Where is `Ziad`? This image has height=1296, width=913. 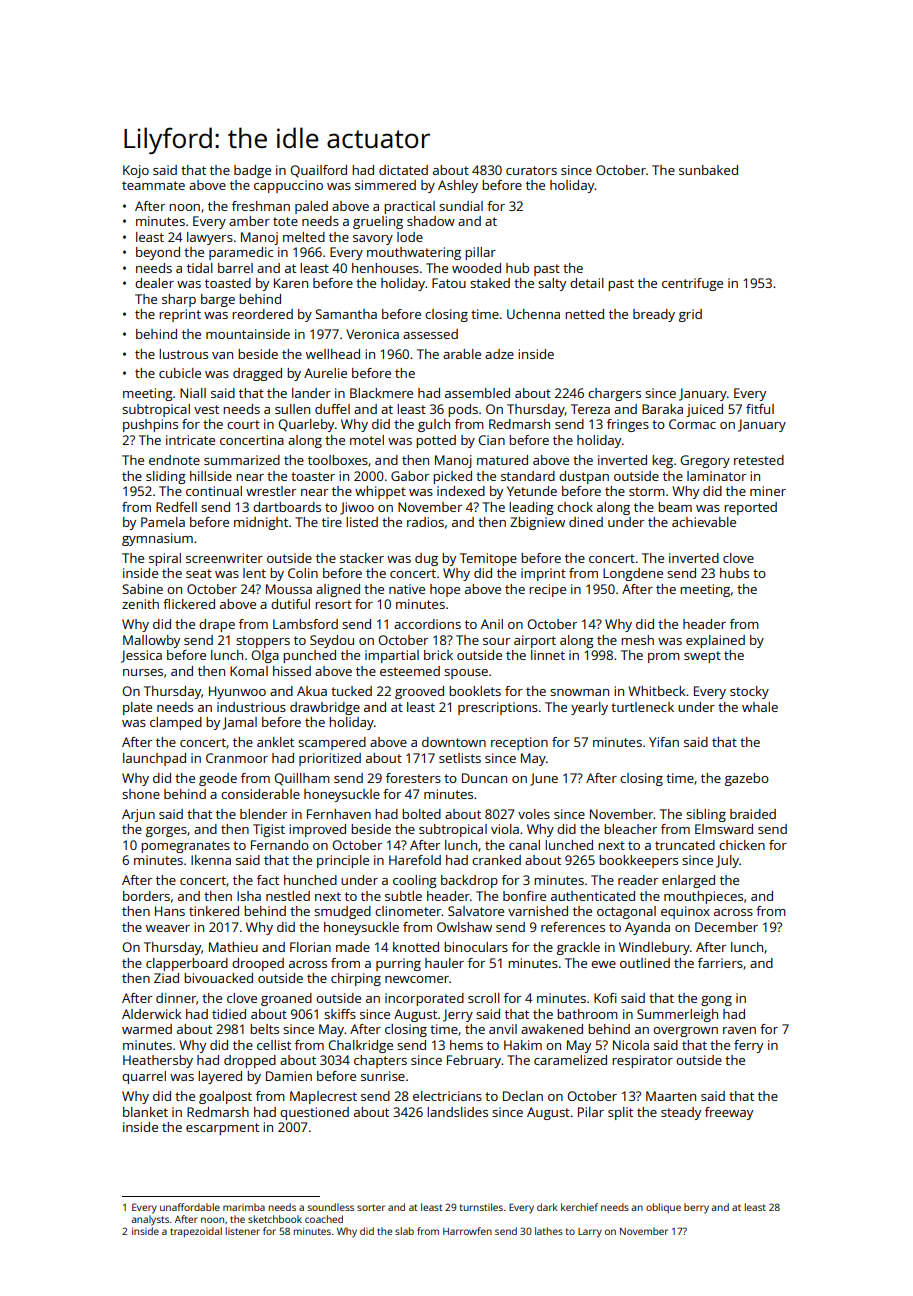 Ziad is located at coordinates (166, 978).
